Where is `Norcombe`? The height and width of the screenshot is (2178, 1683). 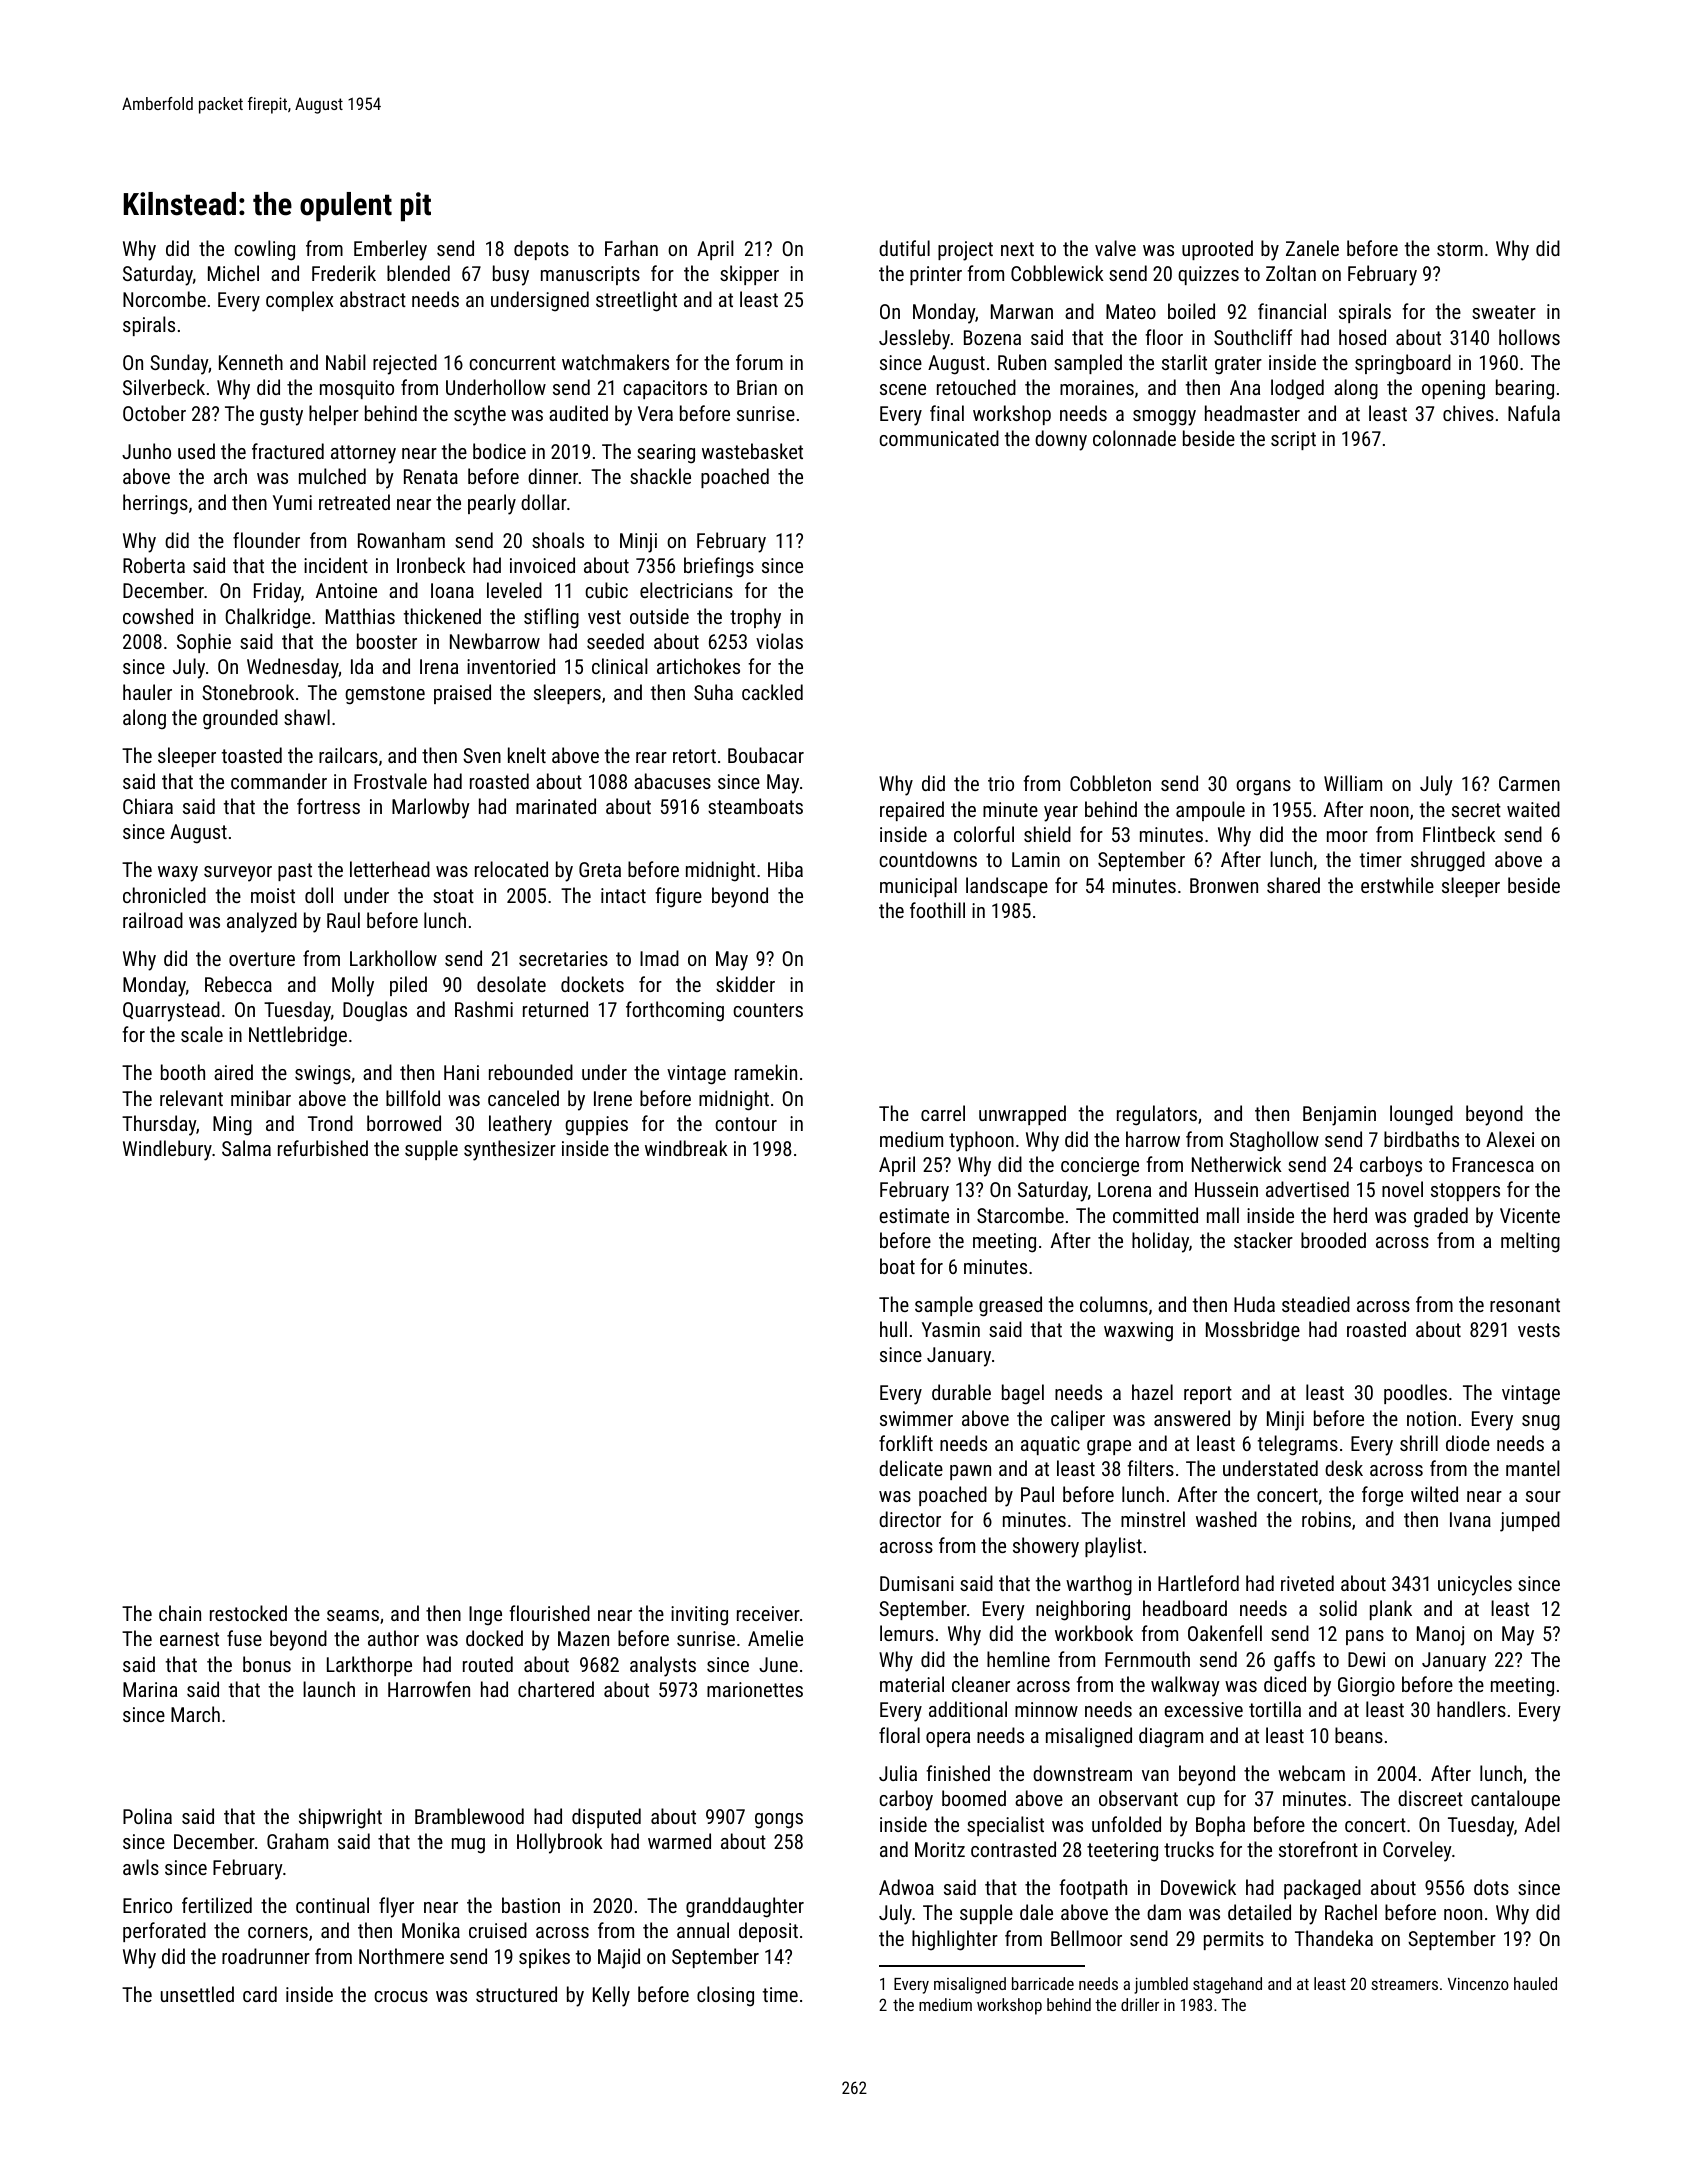 Norcombe is located at coordinates (164, 299).
